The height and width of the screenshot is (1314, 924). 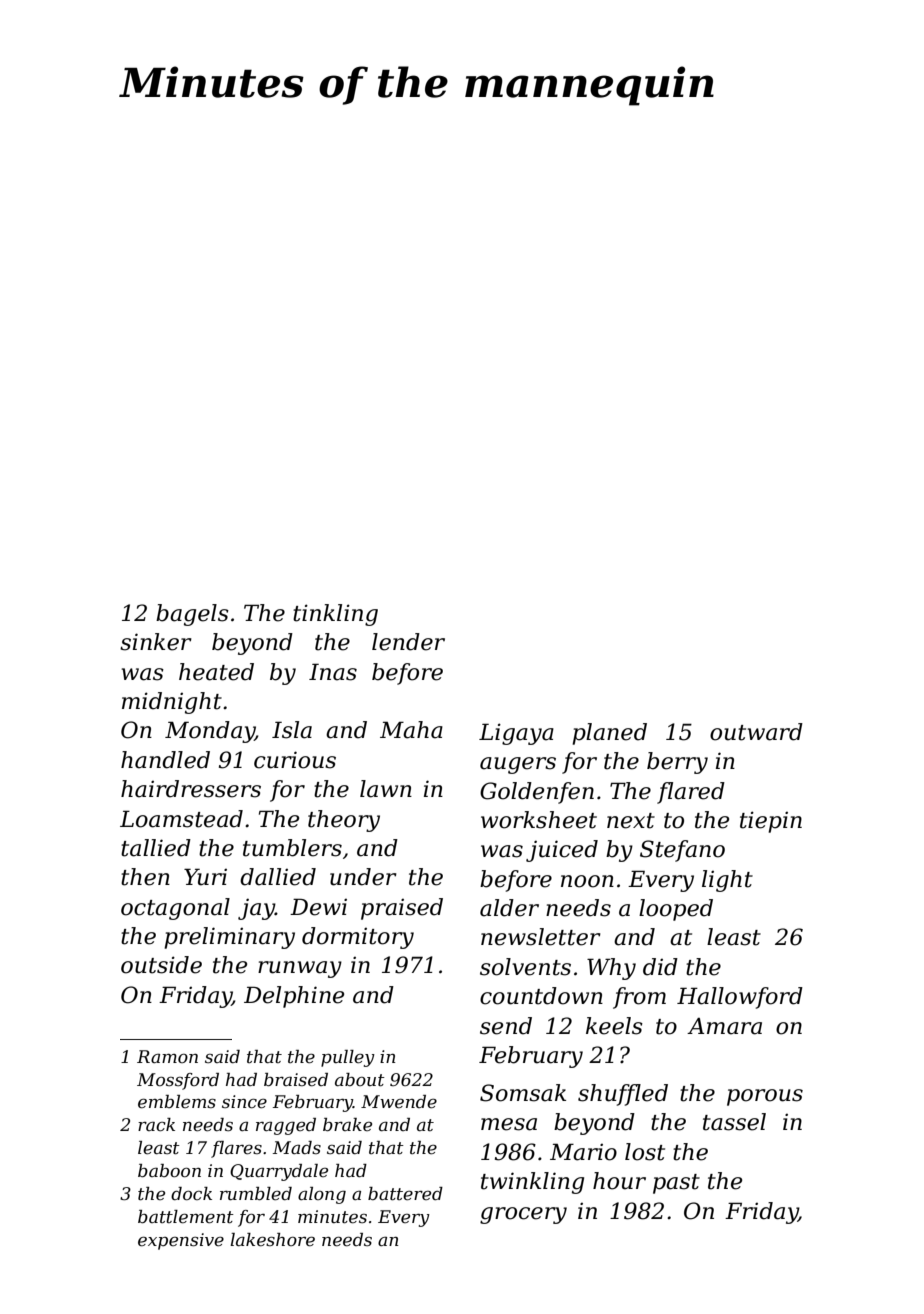 What do you see at coordinates (740, 998) in the screenshot?
I see `Hallowford` at bounding box center [740, 998].
